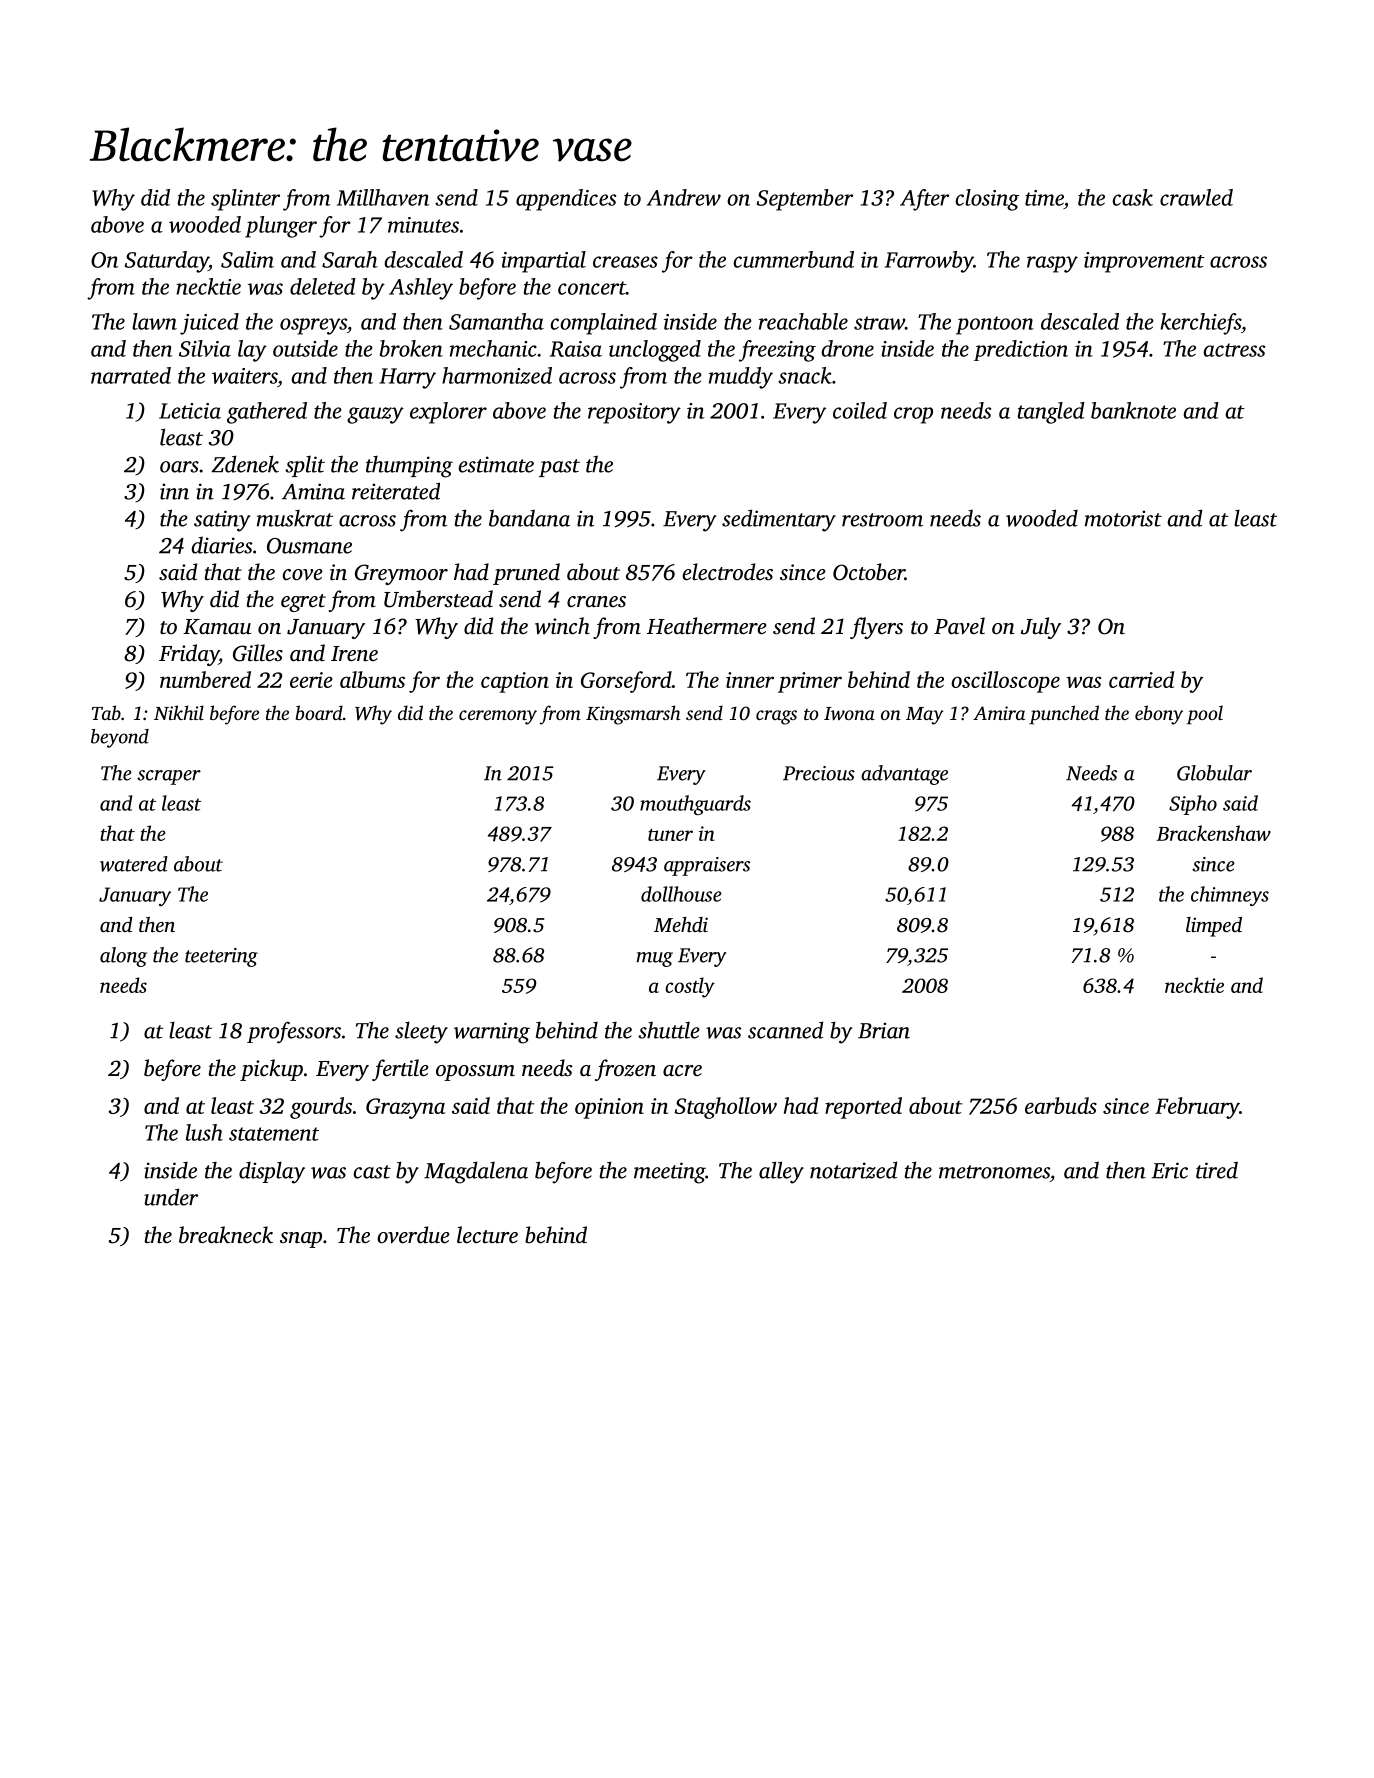 Image resolution: width=1374 pixels, height=1778 pixels. I want to click on teetering, so click(221, 957).
